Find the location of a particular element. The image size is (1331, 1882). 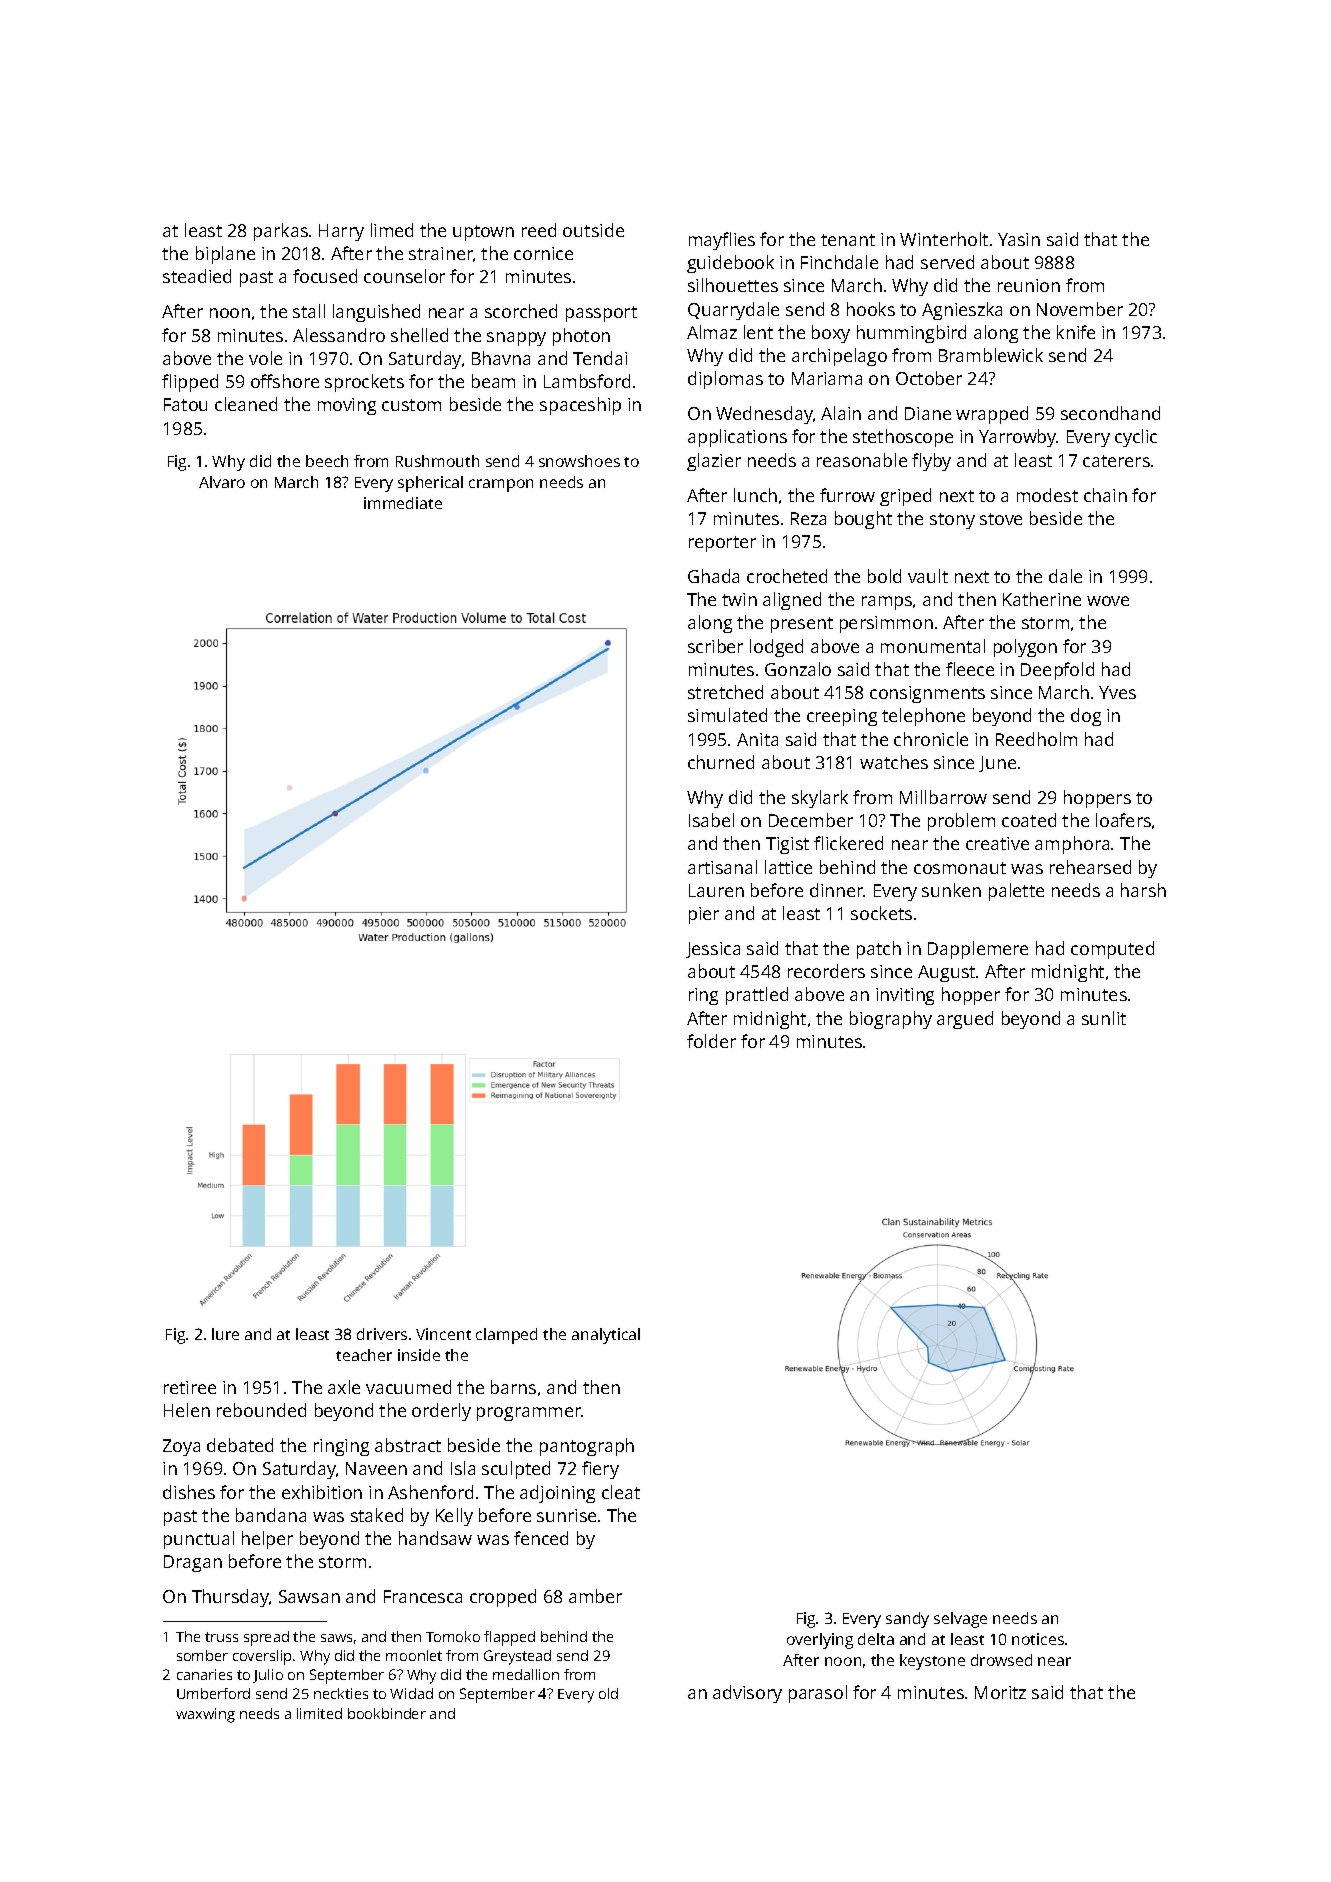

chain is located at coordinates (1105, 495).
